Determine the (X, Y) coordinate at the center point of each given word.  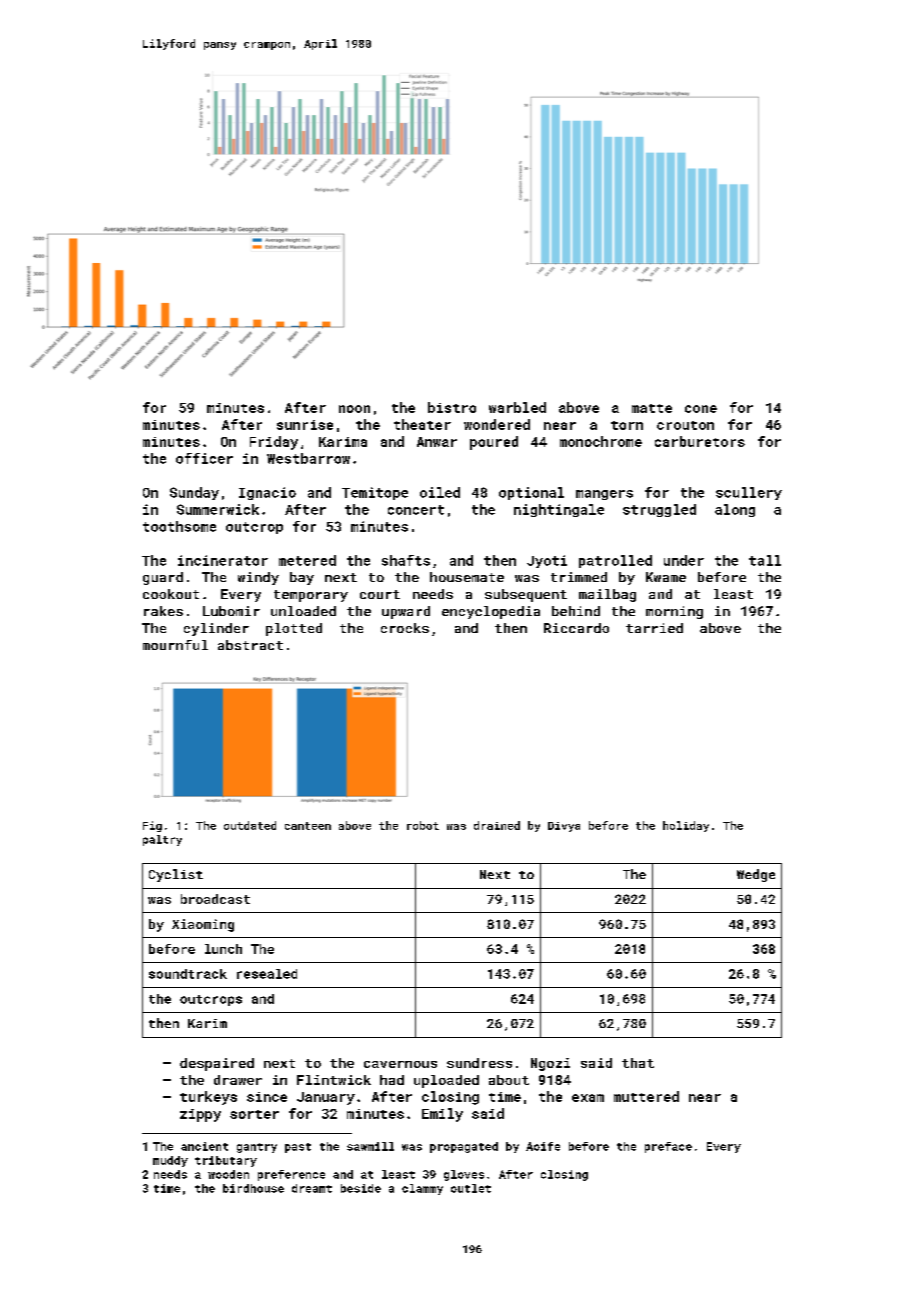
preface (668, 1147)
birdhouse (253, 1188)
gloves (464, 1175)
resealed (267, 974)
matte (652, 408)
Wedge (756, 875)
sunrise (305, 425)
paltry (162, 840)
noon (354, 409)
